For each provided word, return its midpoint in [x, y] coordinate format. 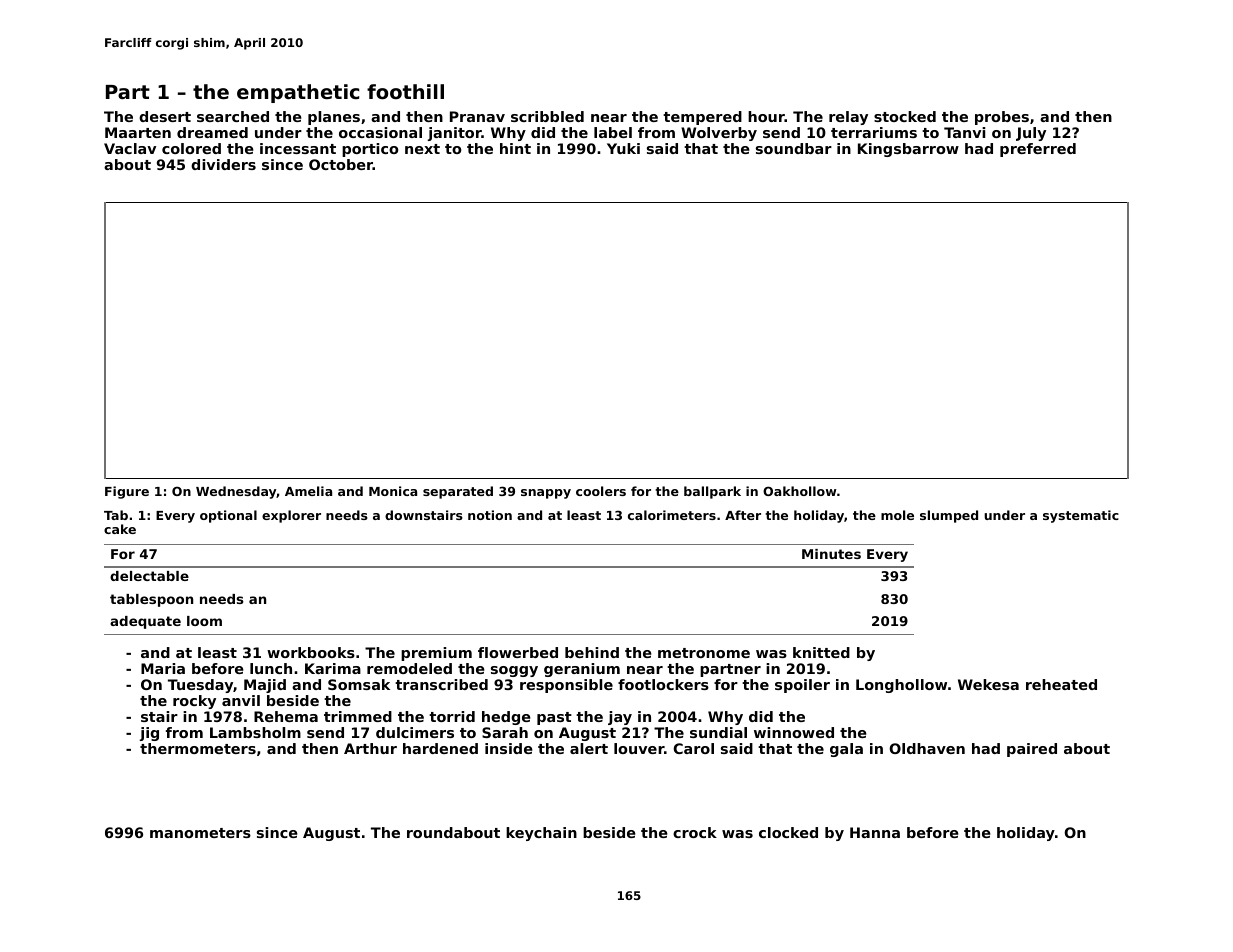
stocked [905, 116]
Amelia [308, 491]
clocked [788, 832]
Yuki [623, 148]
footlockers [663, 684]
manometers [200, 833]
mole [897, 515]
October [341, 164]
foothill [405, 91]
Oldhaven [927, 748]
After [743, 515]
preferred [1038, 150]
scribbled [547, 116]
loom [204, 621]
